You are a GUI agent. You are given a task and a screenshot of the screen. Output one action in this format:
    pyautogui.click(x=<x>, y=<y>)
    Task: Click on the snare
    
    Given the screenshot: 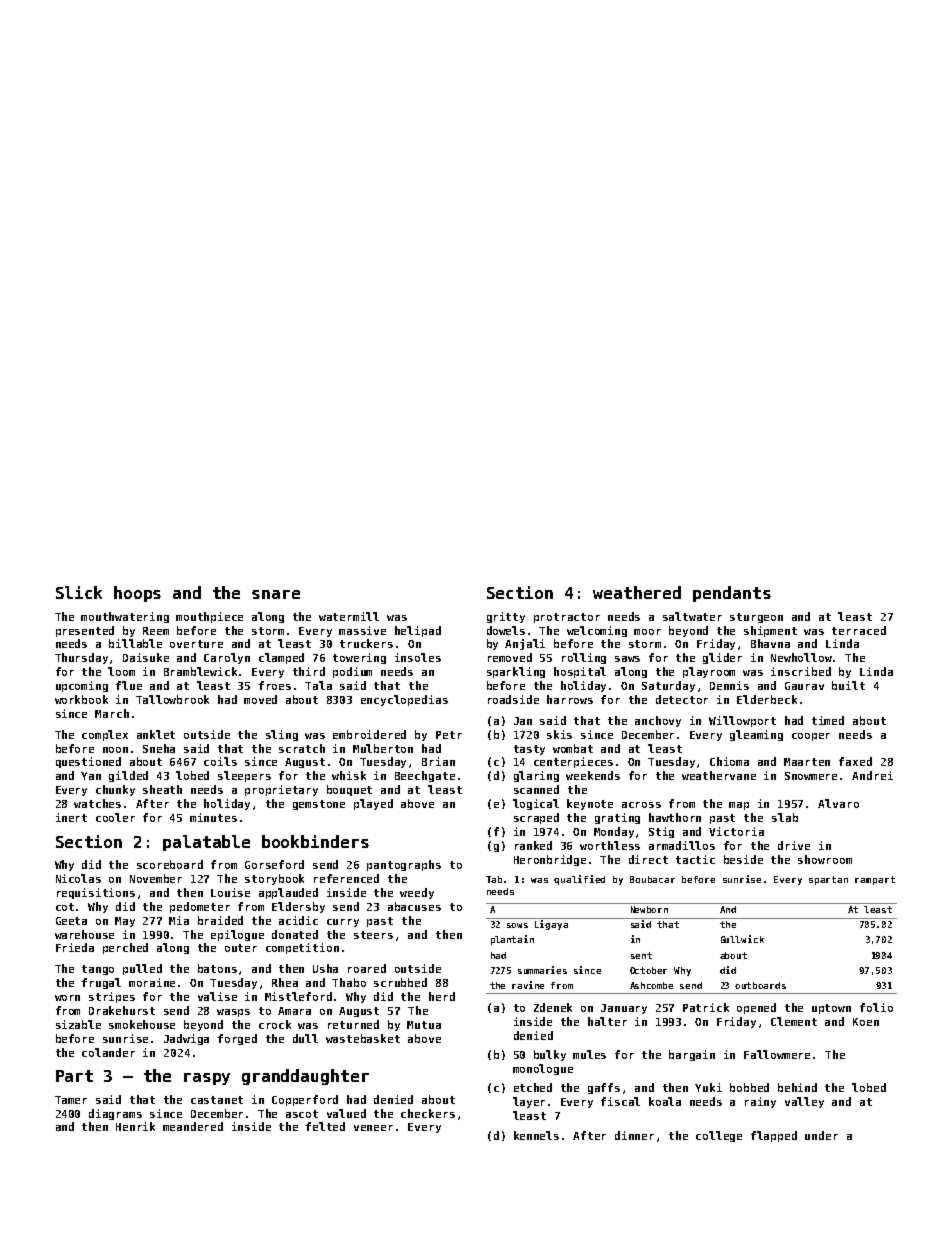 What is the action you would take?
    pyautogui.click(x=276, y=594)
